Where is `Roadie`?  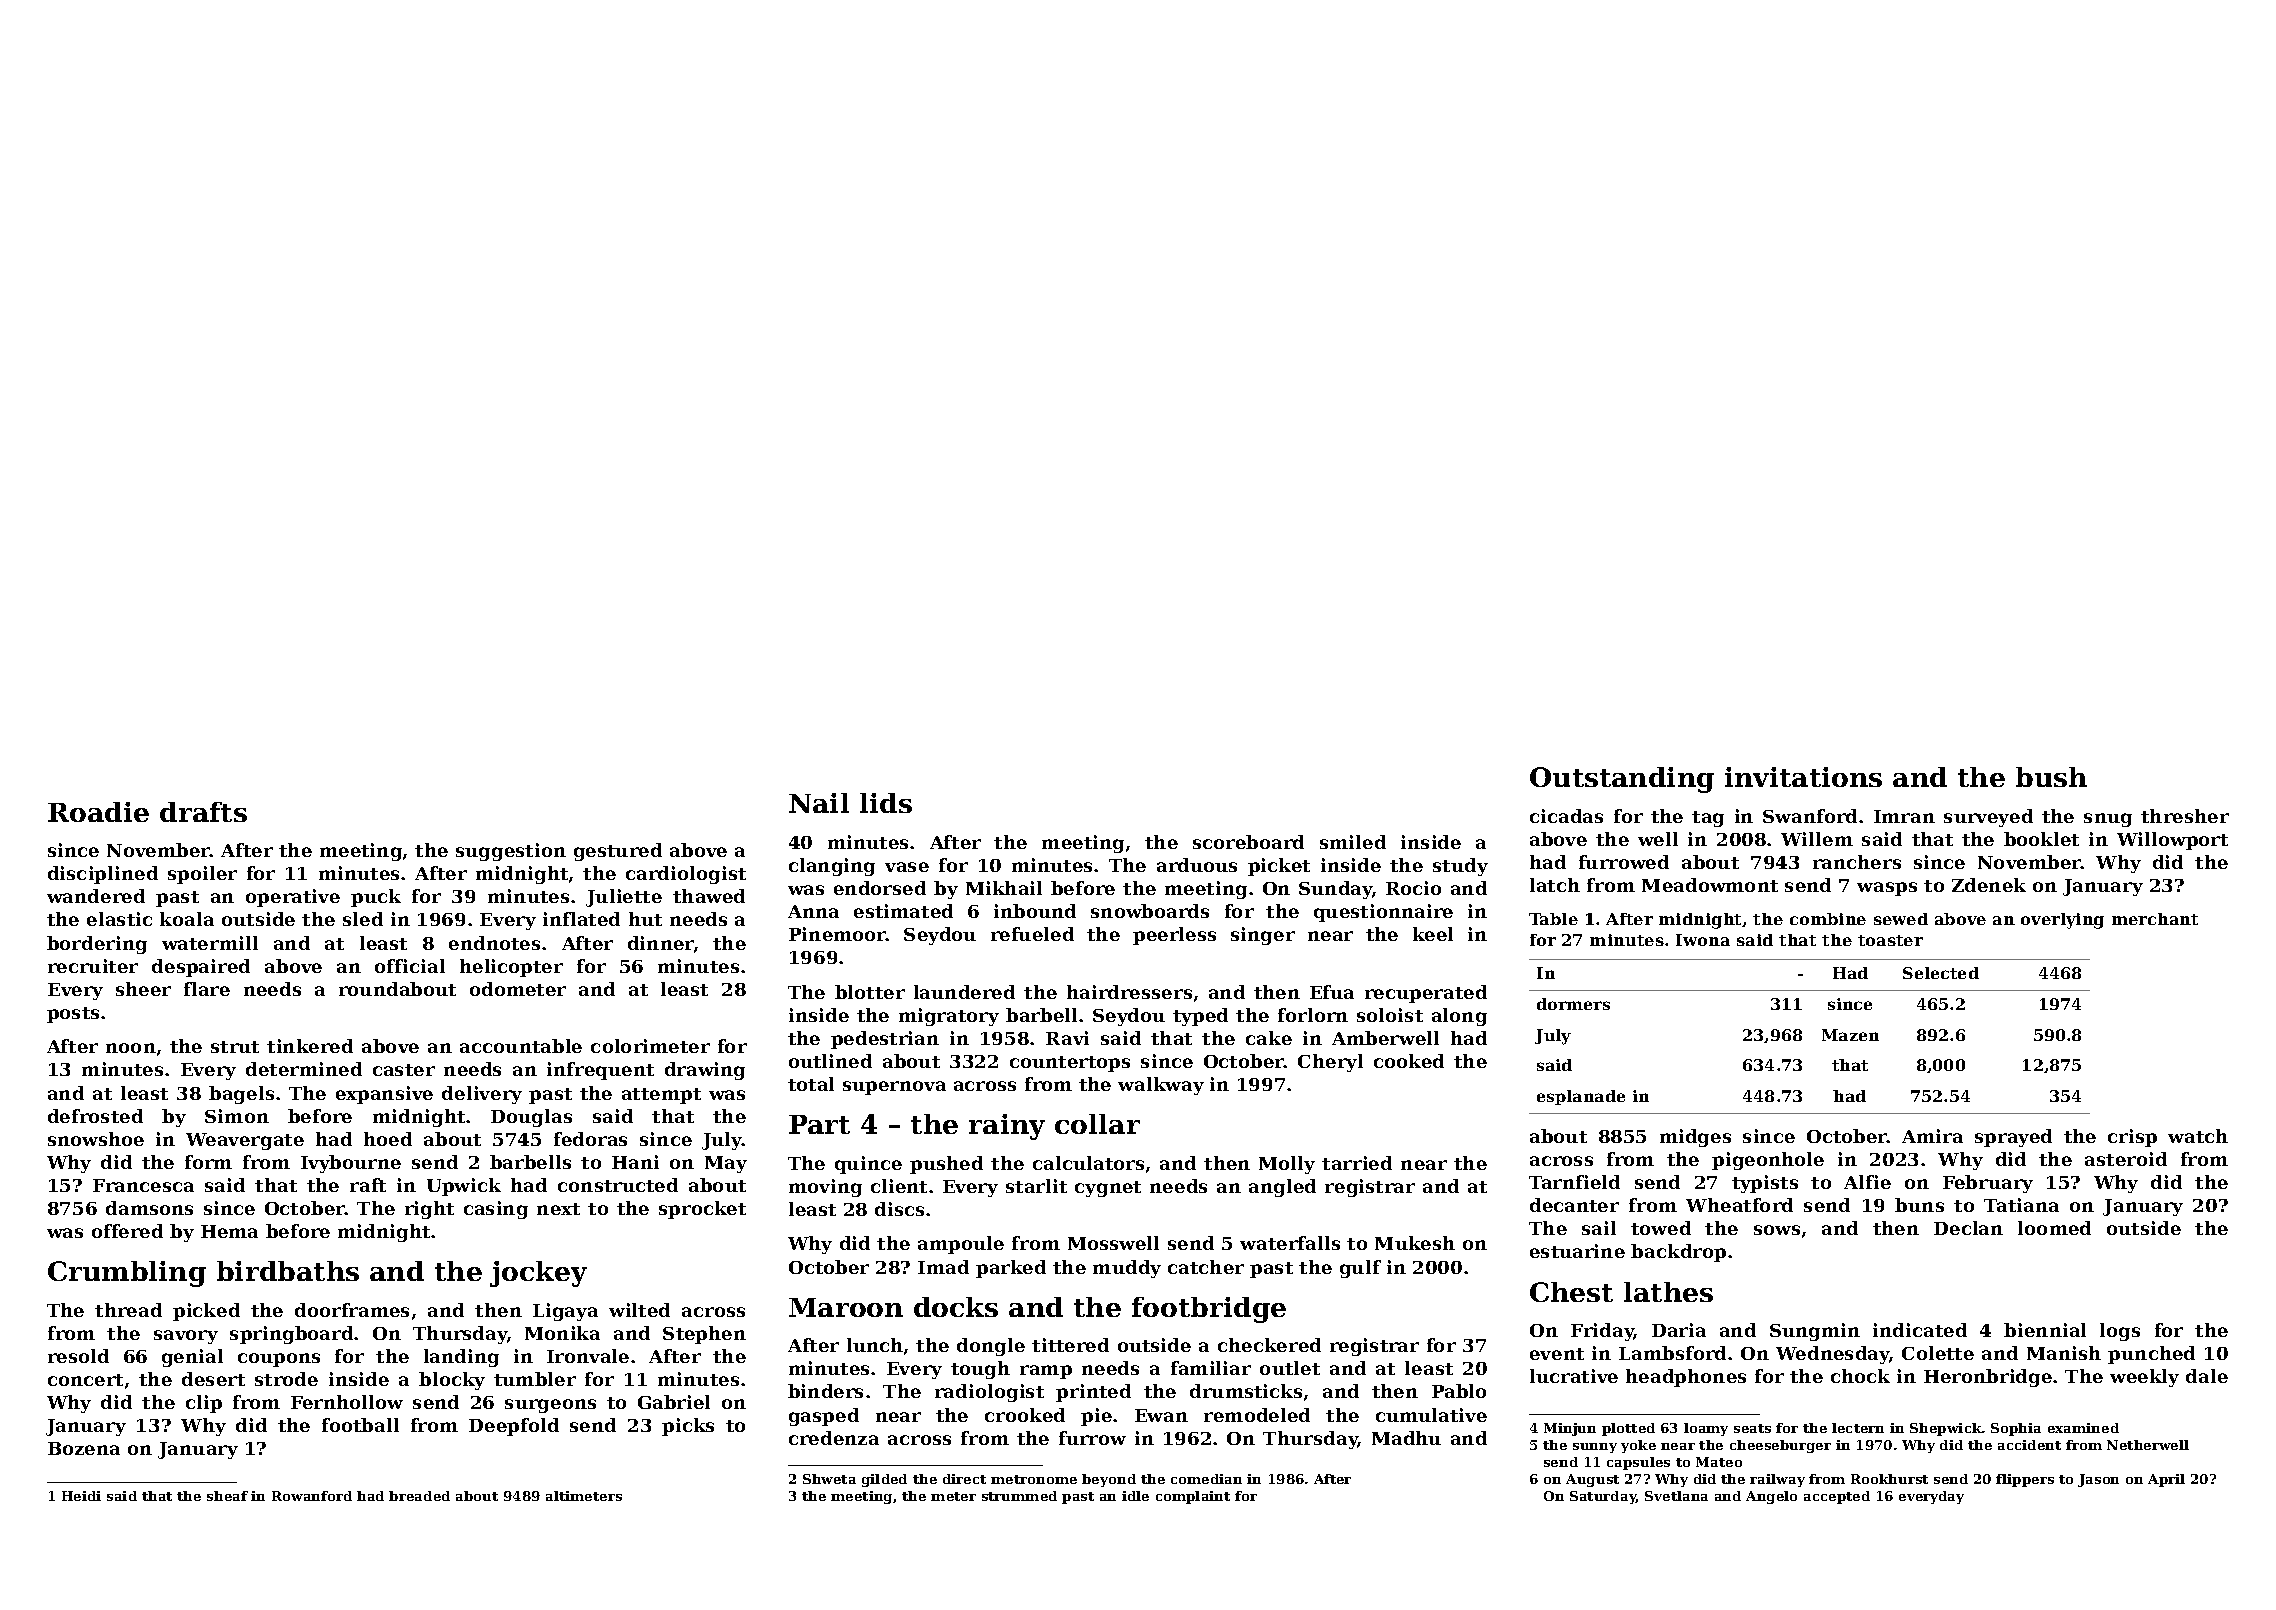
Roadie is located at coordinates (98, 812).
